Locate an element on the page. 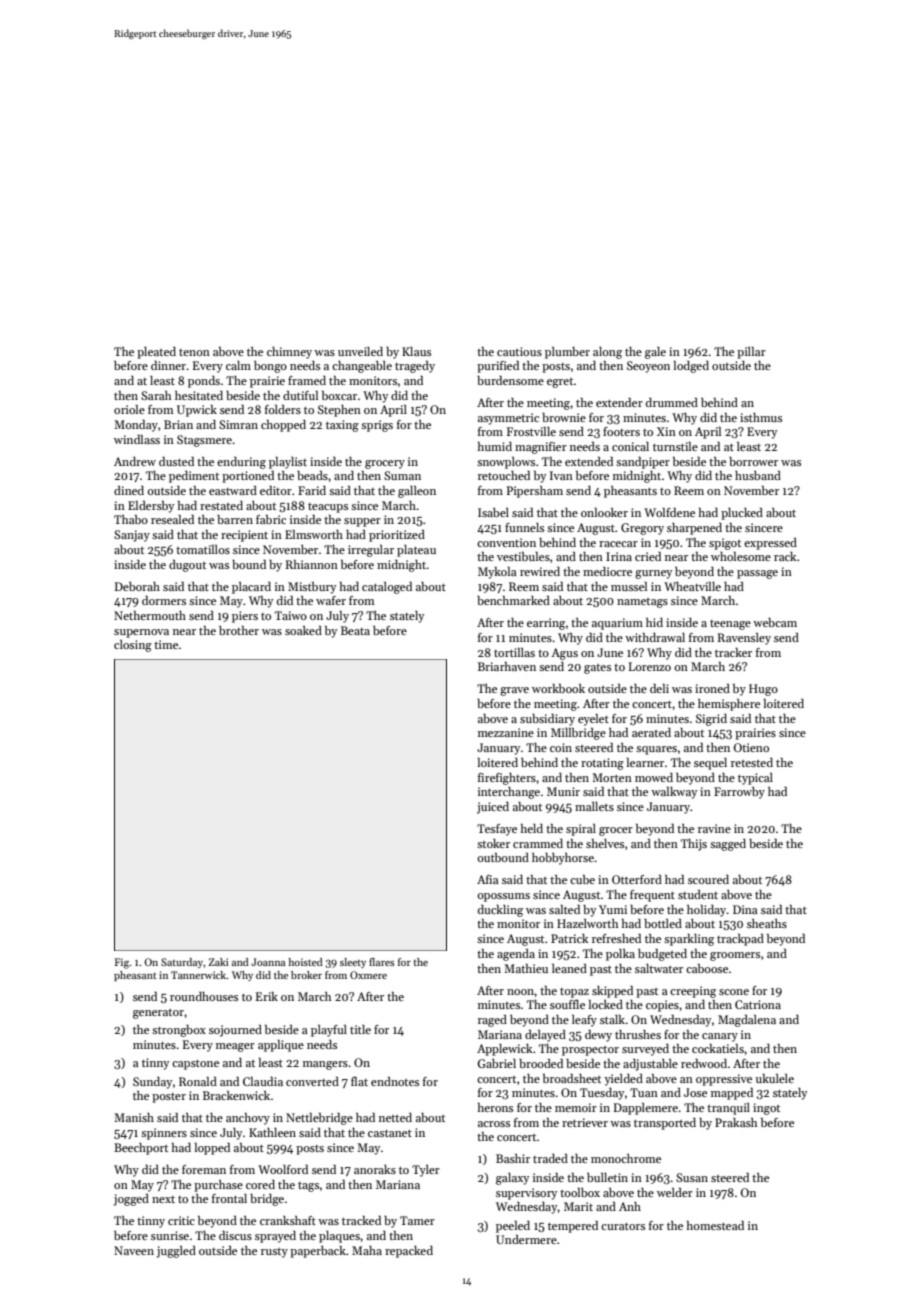  Undermere is located at coordinates (526, 1239).
